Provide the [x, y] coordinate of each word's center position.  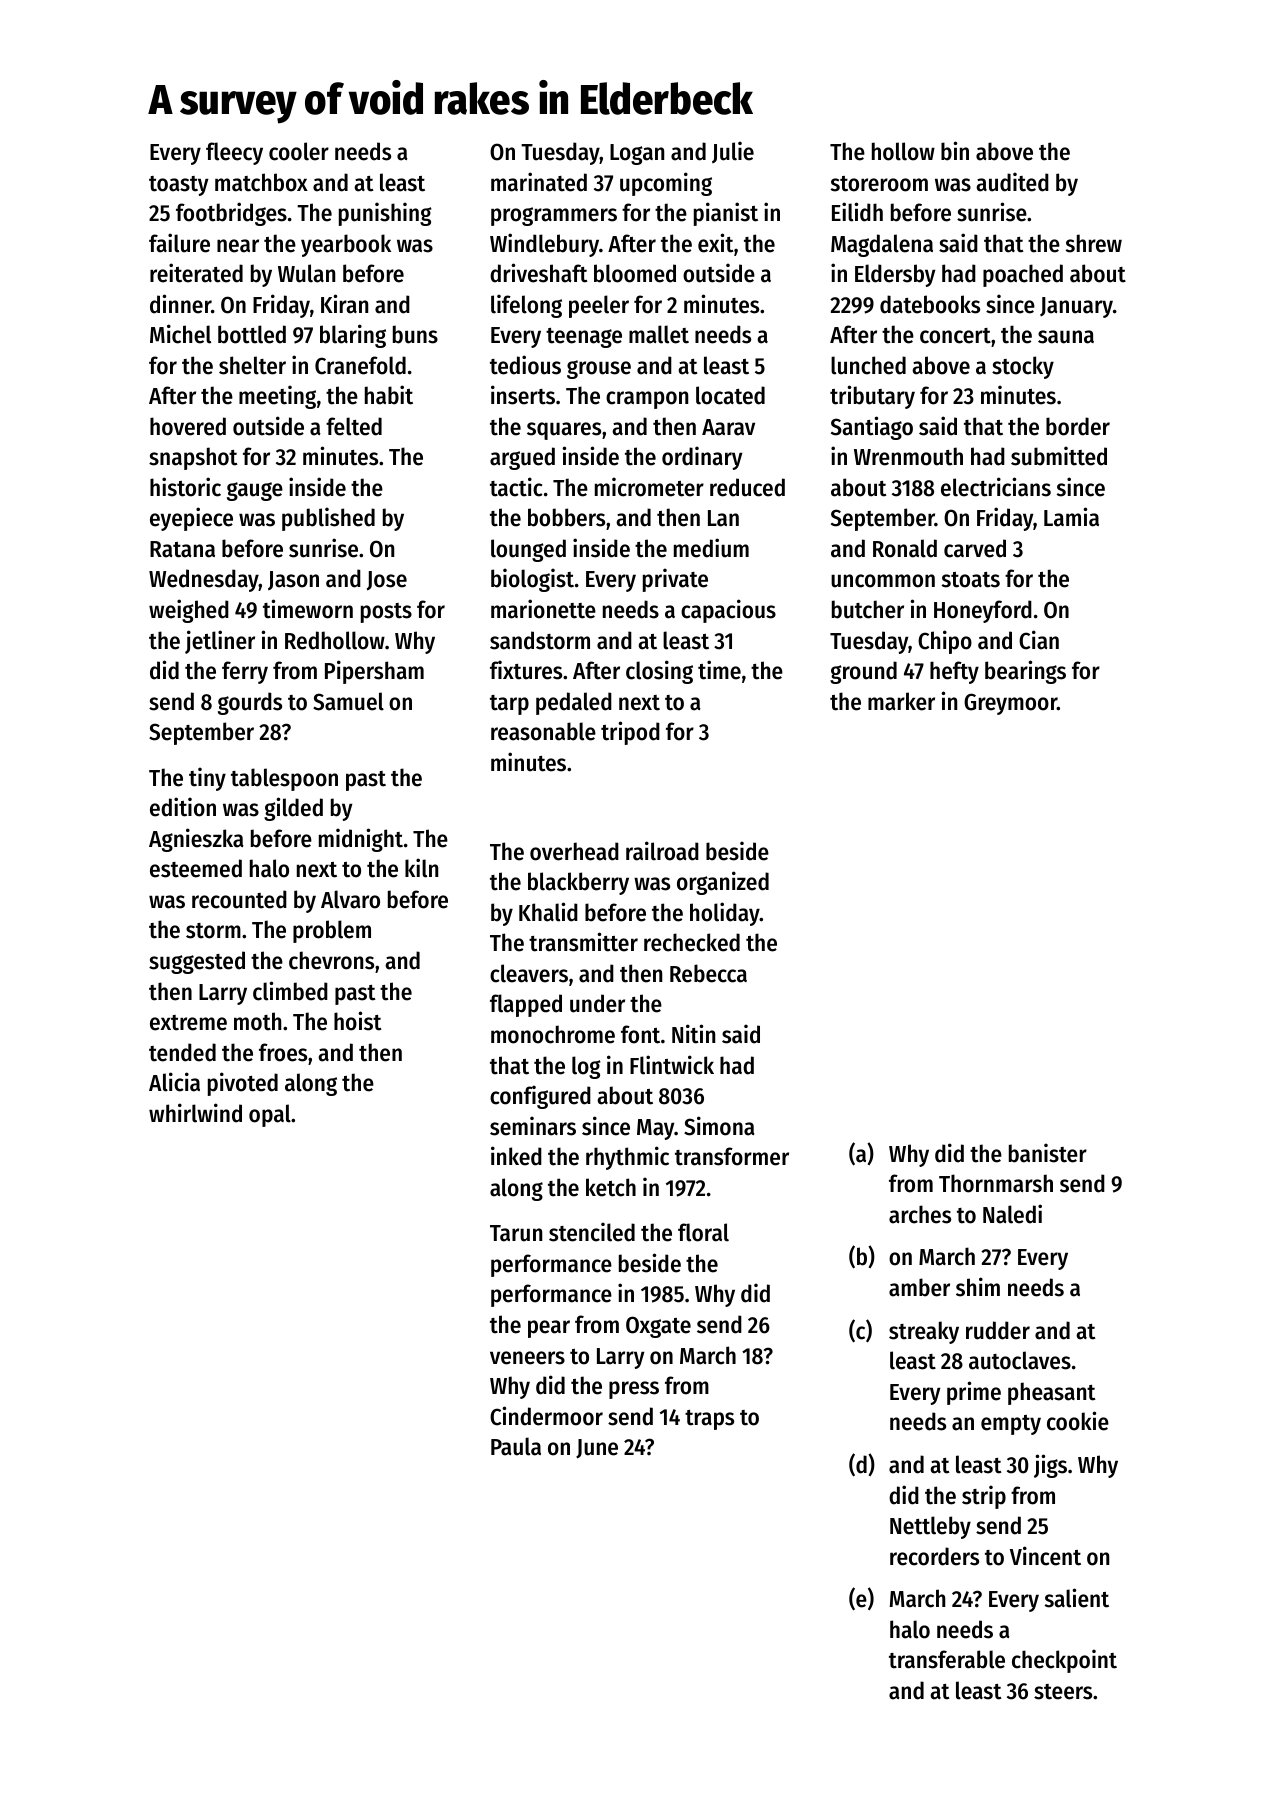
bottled [252, 334]
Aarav [728, 427]
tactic [516, 487]
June [597, 1449]
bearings [1025, 672]
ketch [611, 1187]
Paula [516, 1446]
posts [386, 613]
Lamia [1071, 517]
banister [1048, 1153]
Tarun [516, 1233]
